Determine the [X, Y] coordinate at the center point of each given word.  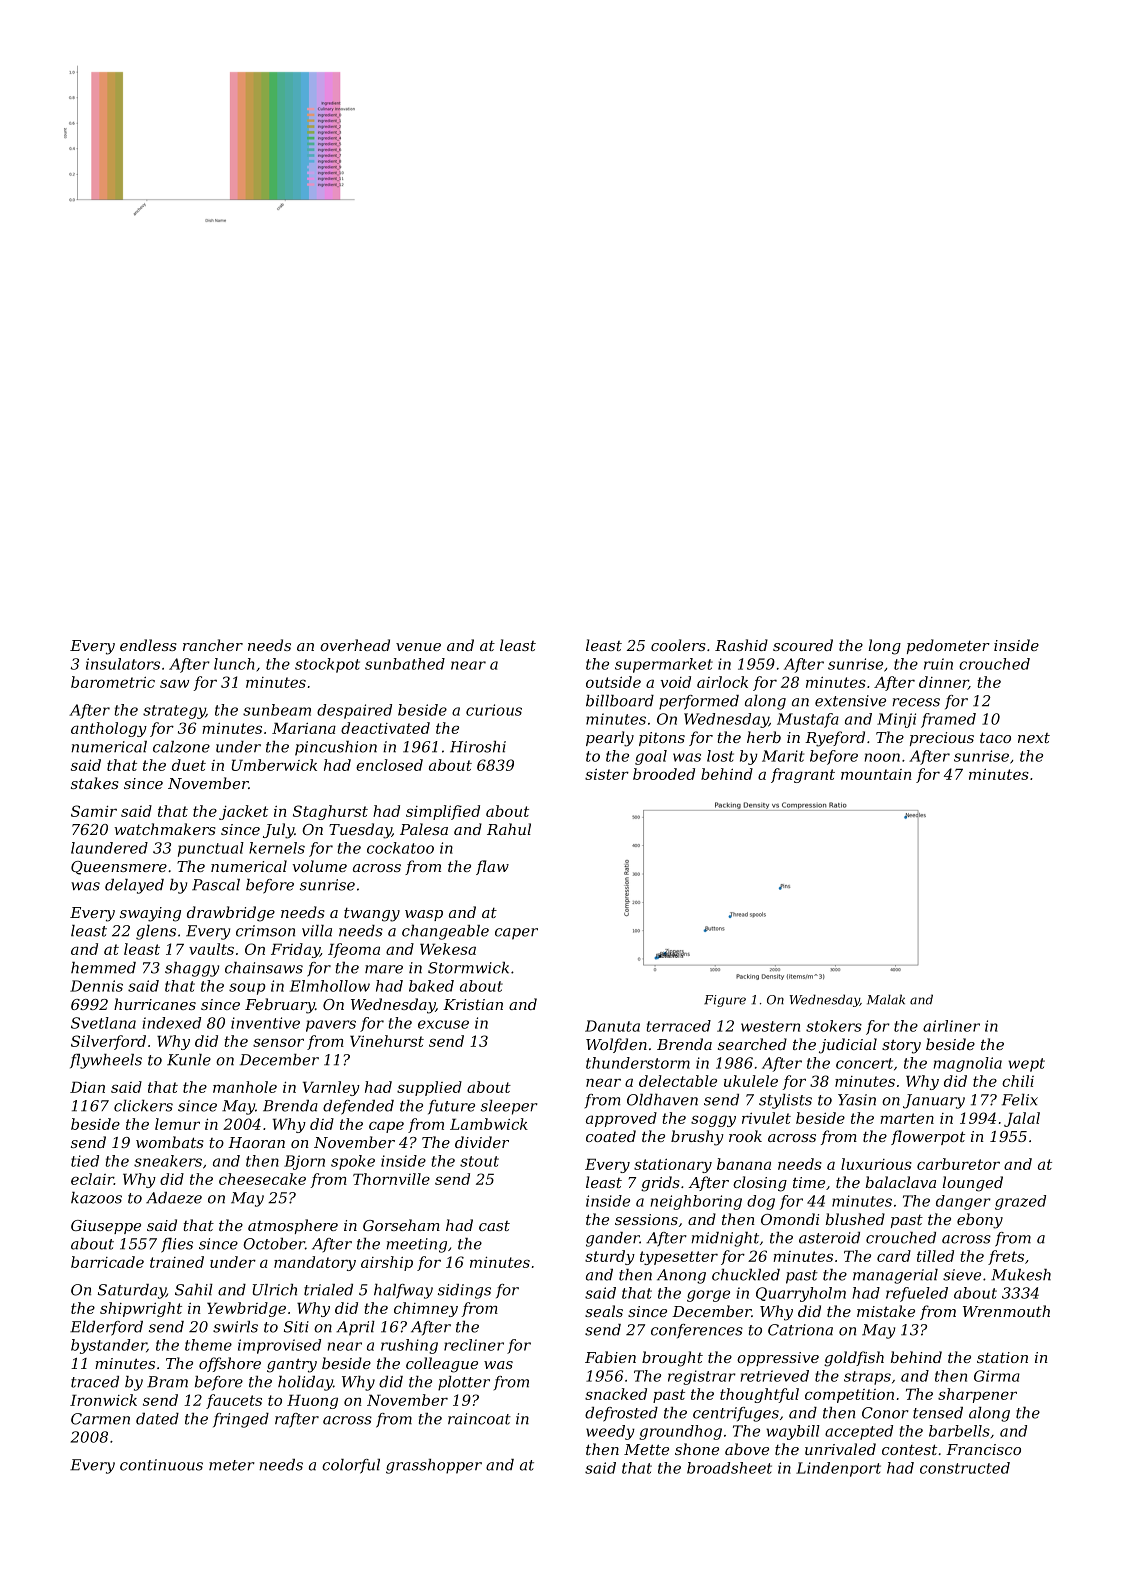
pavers [331, 1026]
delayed [134, 886]
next [1034, 738]
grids [660, 1184]
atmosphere [293, 1226]
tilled [935, 1256]
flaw [492, 867]
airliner [951, 1026]
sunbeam [277, 710]
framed [948, 720]
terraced [678, 1026]
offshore [230, 1364]
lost [720, 756]
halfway [403, 1291]
